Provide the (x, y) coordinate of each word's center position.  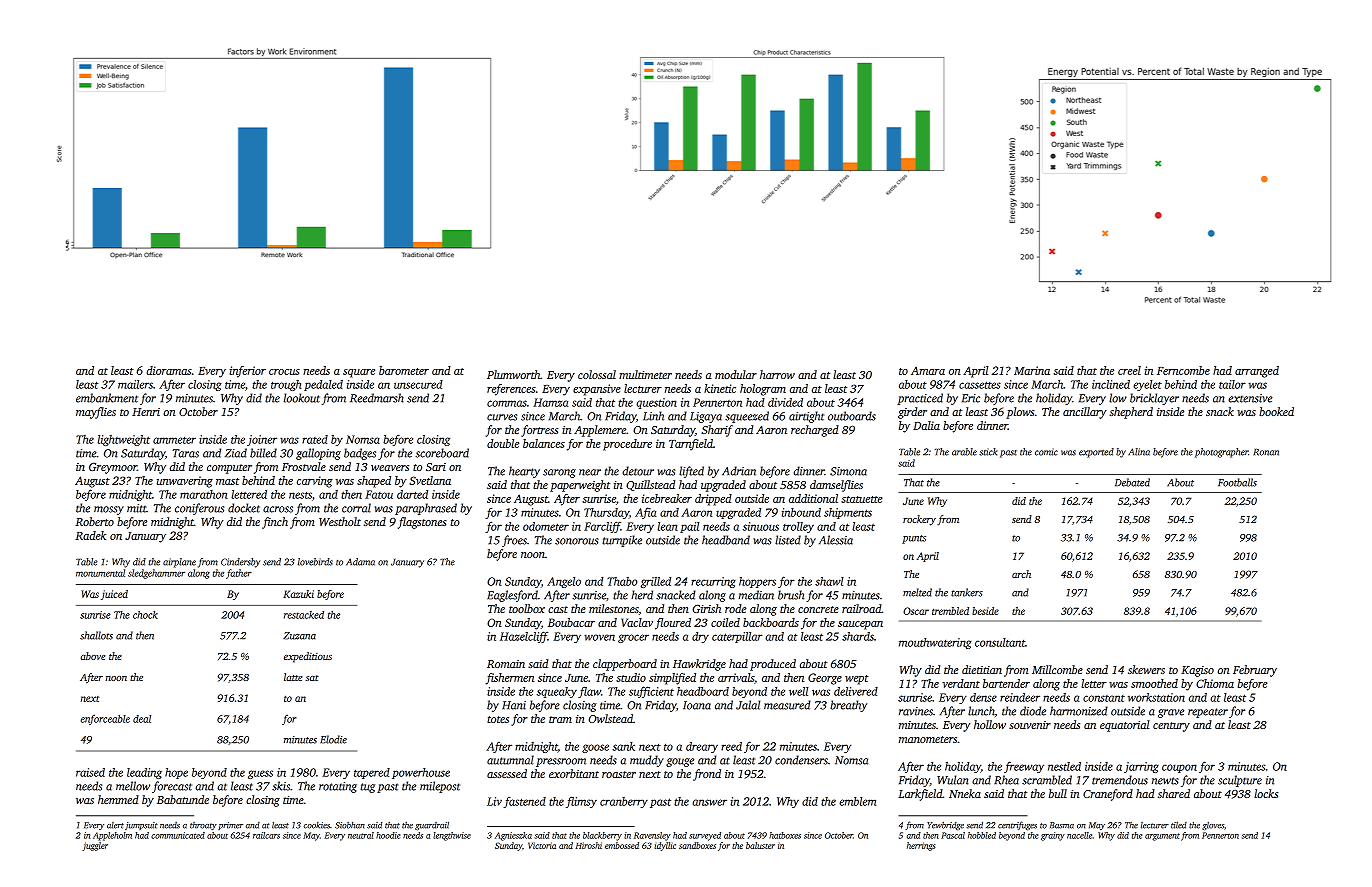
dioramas (169, 370)
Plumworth (513, 374)
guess (260, 774)
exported (1096, 453)
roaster (619, 774)
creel (1129, 370)
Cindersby (240, 563)
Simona (848, 471)
